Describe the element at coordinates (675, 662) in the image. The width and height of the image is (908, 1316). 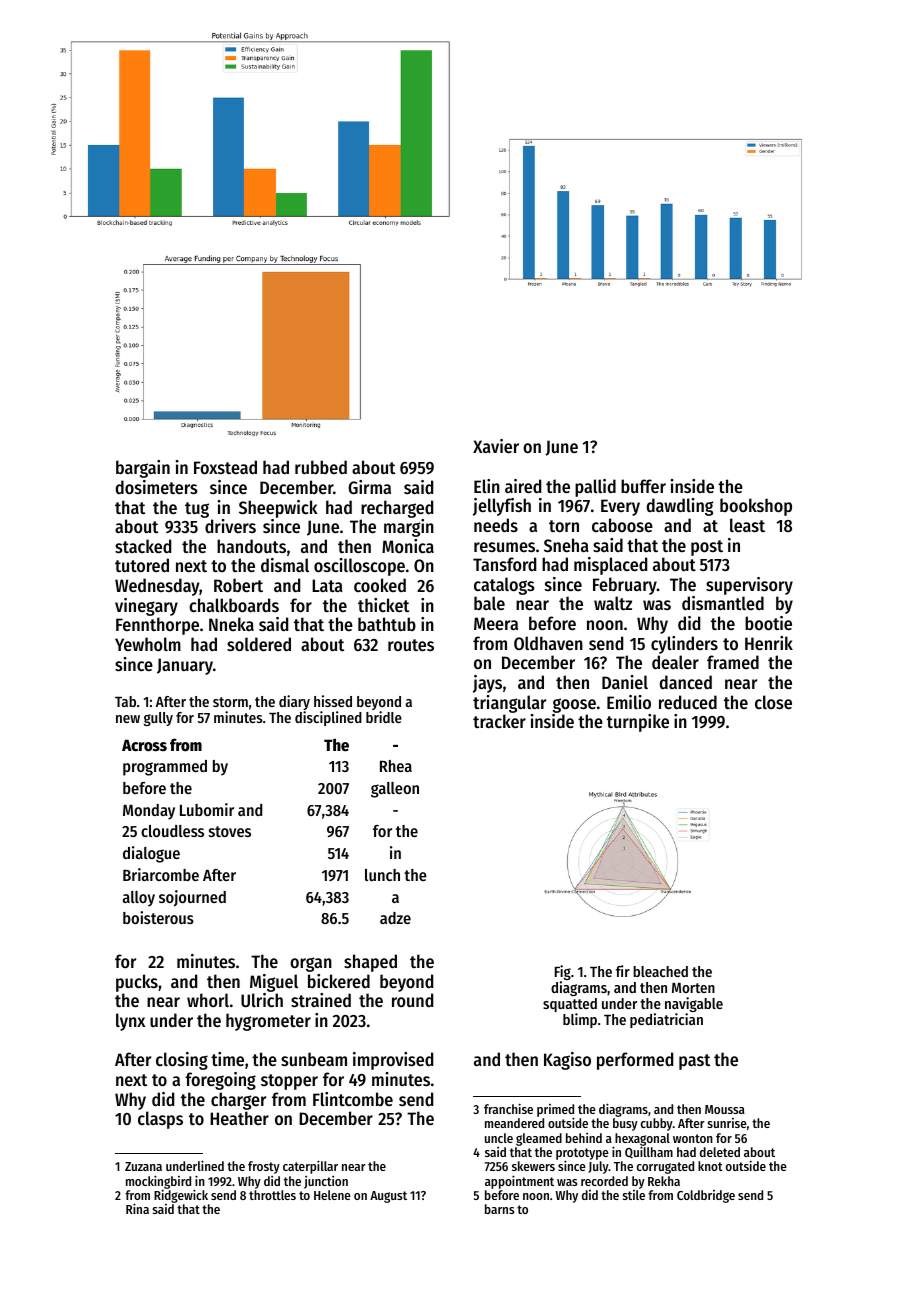
I see `dealer` at that location.
